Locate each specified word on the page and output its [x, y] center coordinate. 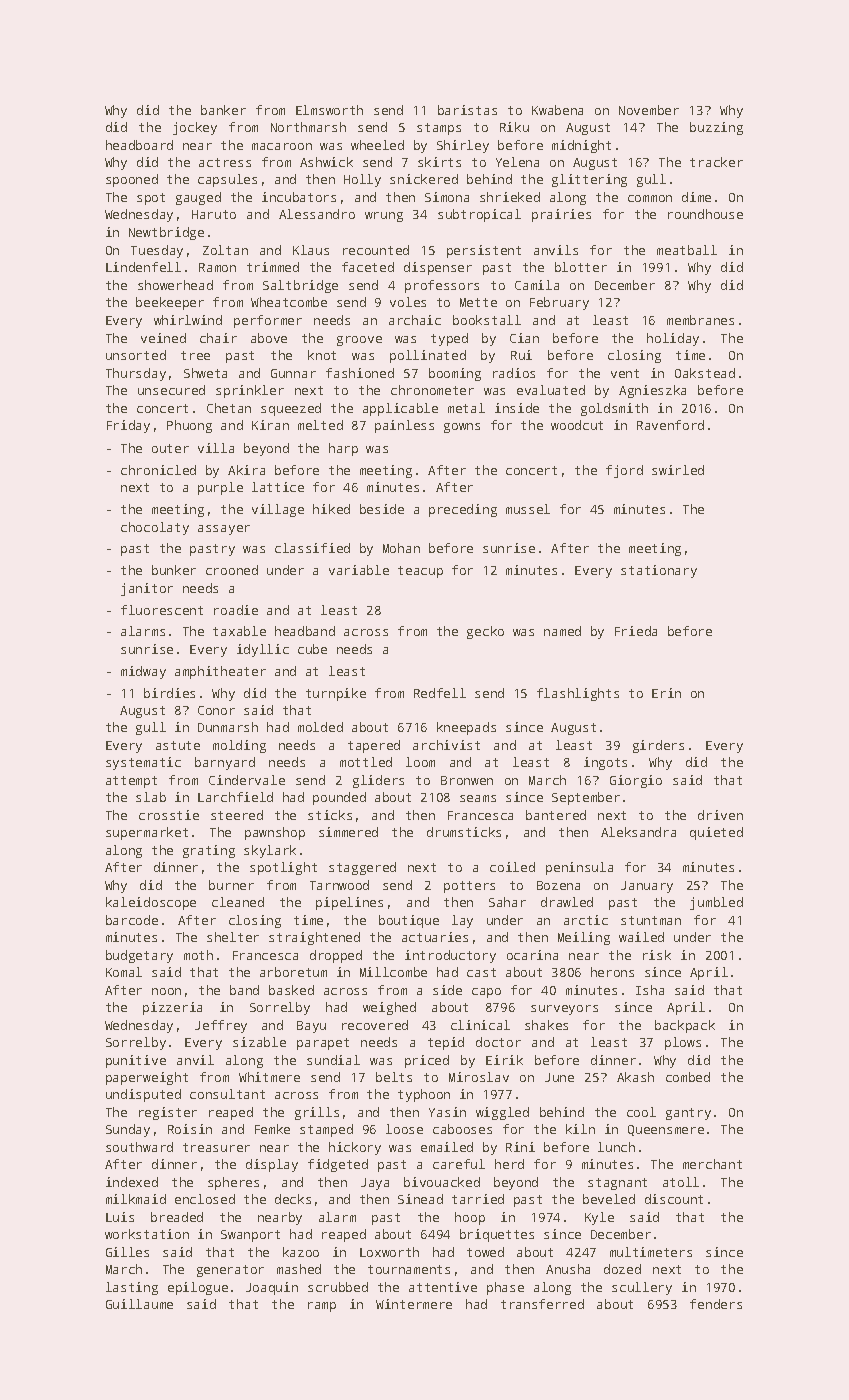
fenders [716, 1304]
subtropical [479, 215]
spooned [132, 180]
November [649, 110]
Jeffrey [221, 1026]
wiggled [502, 1113]
